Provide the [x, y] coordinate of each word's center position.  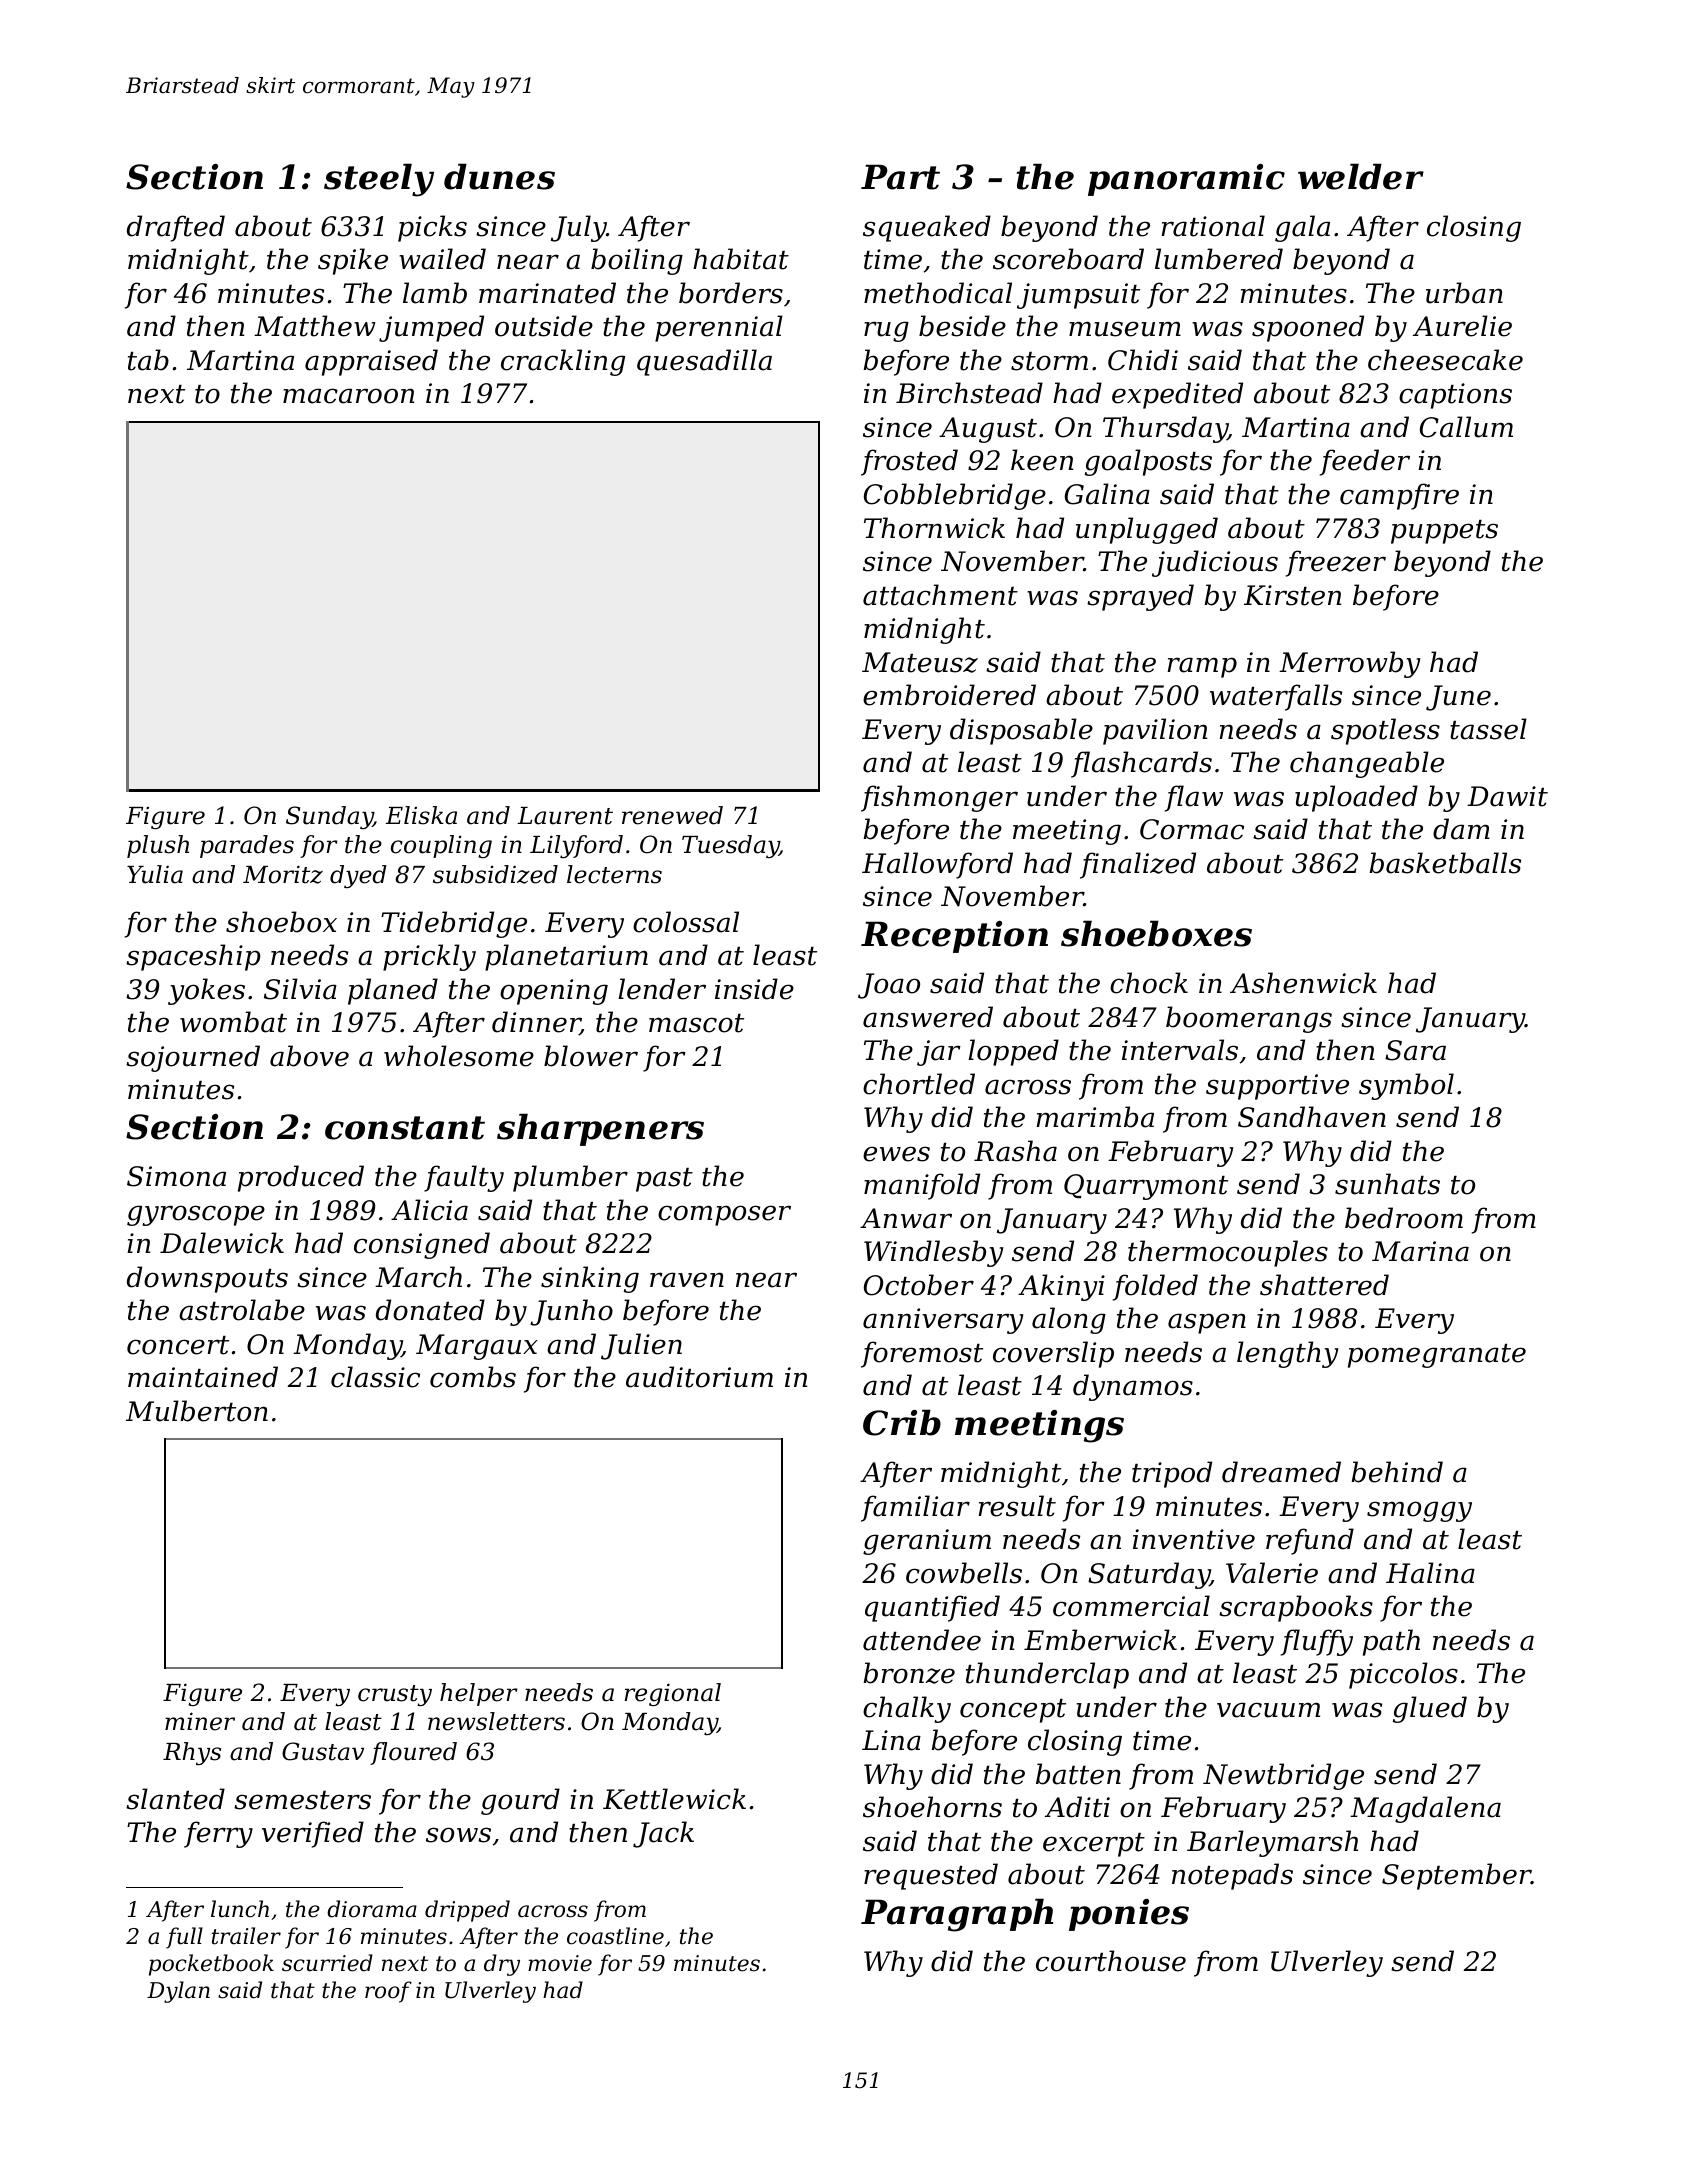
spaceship [193, 957]
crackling [563, 362]
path [1391, 1642]
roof [388, 1992]
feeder [1365, 462]
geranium [927, 1542]
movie [560, 1963]
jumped [431, 328]
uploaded [1356, 798]
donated [430, 1310]
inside [754, 989]
